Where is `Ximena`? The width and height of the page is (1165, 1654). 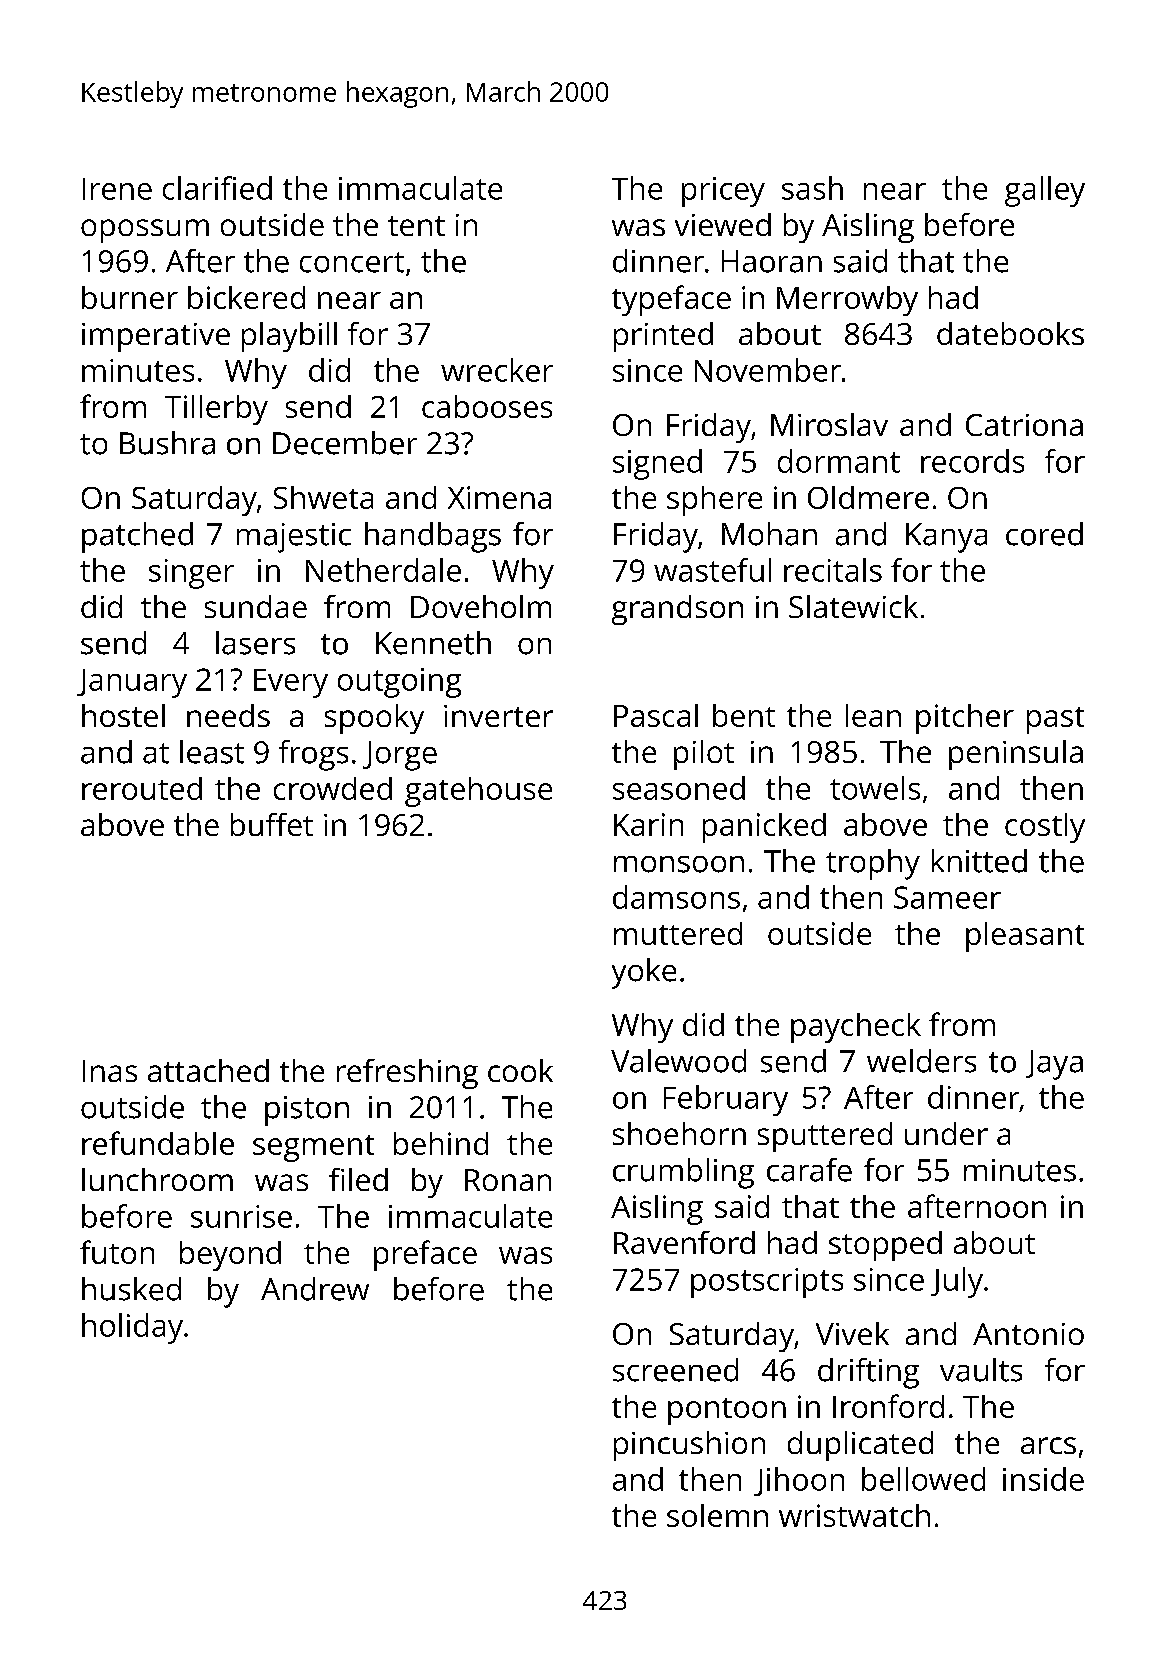
Ximena is located at coordinates (499, 497).
